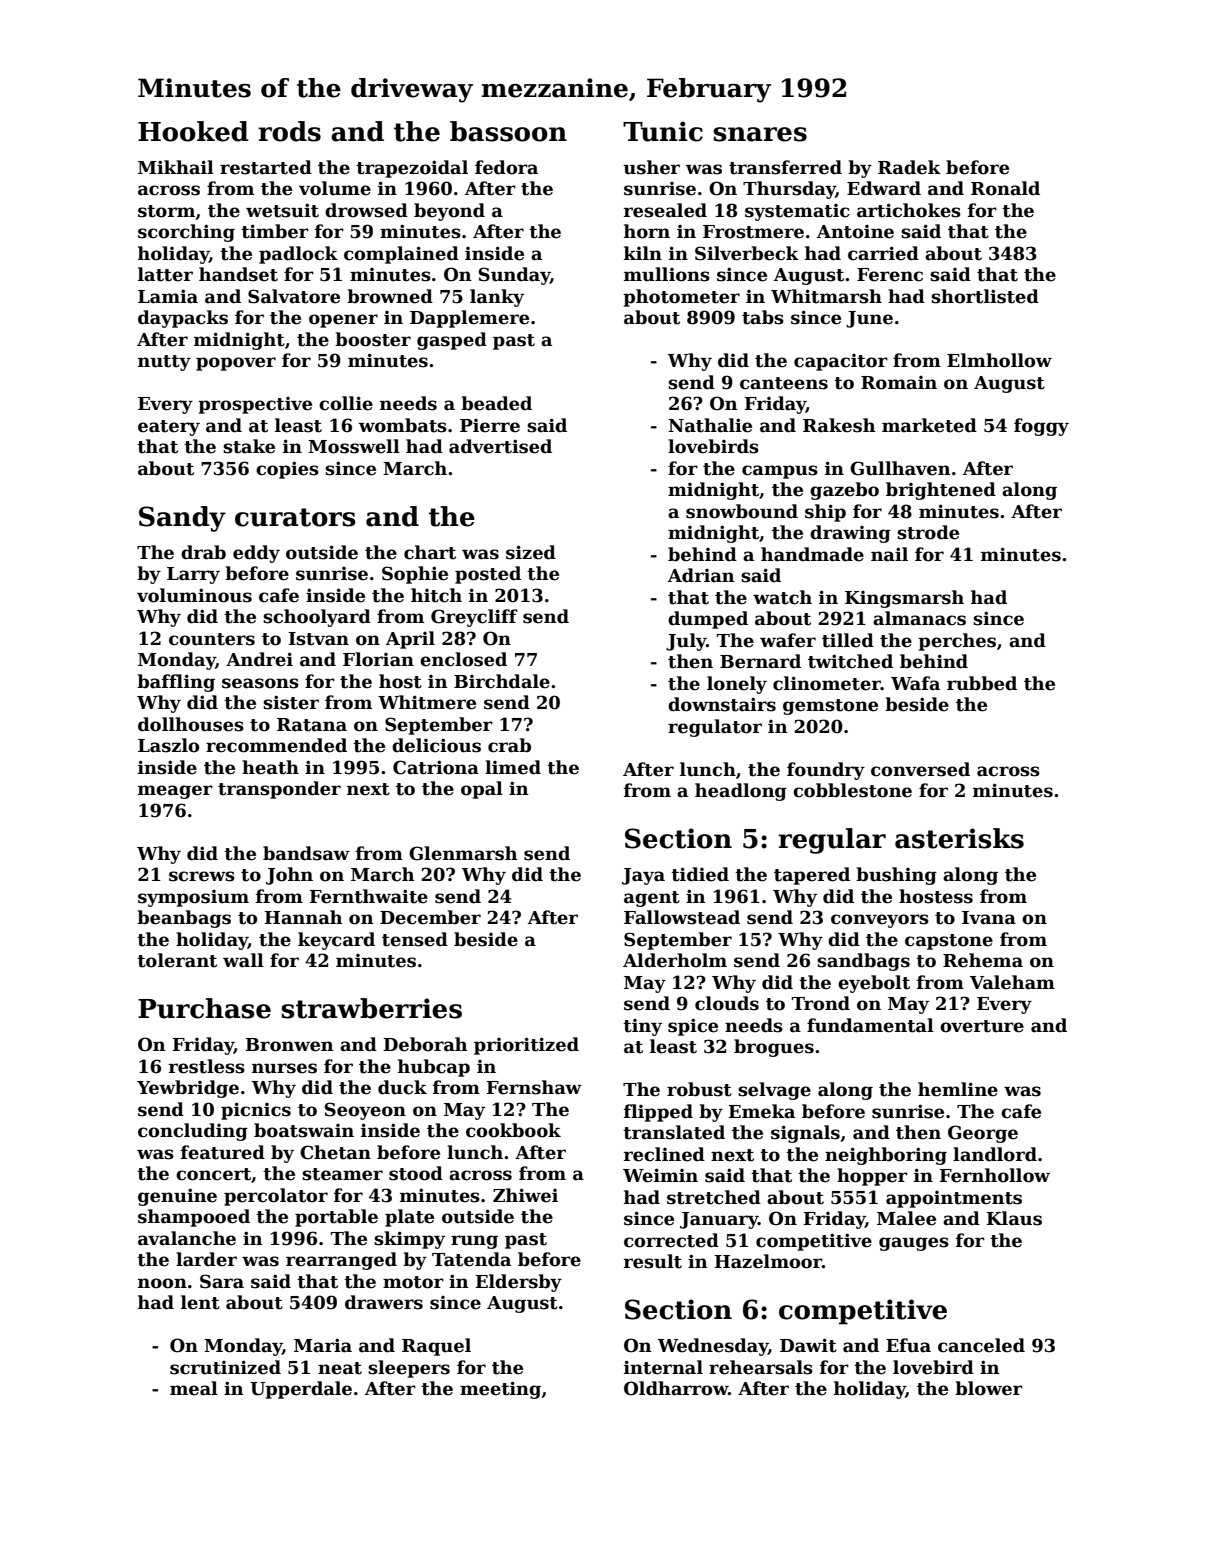  Describe the element at coordinates (710, 425) in the screenshot. I see `Nathalie` at that location.
